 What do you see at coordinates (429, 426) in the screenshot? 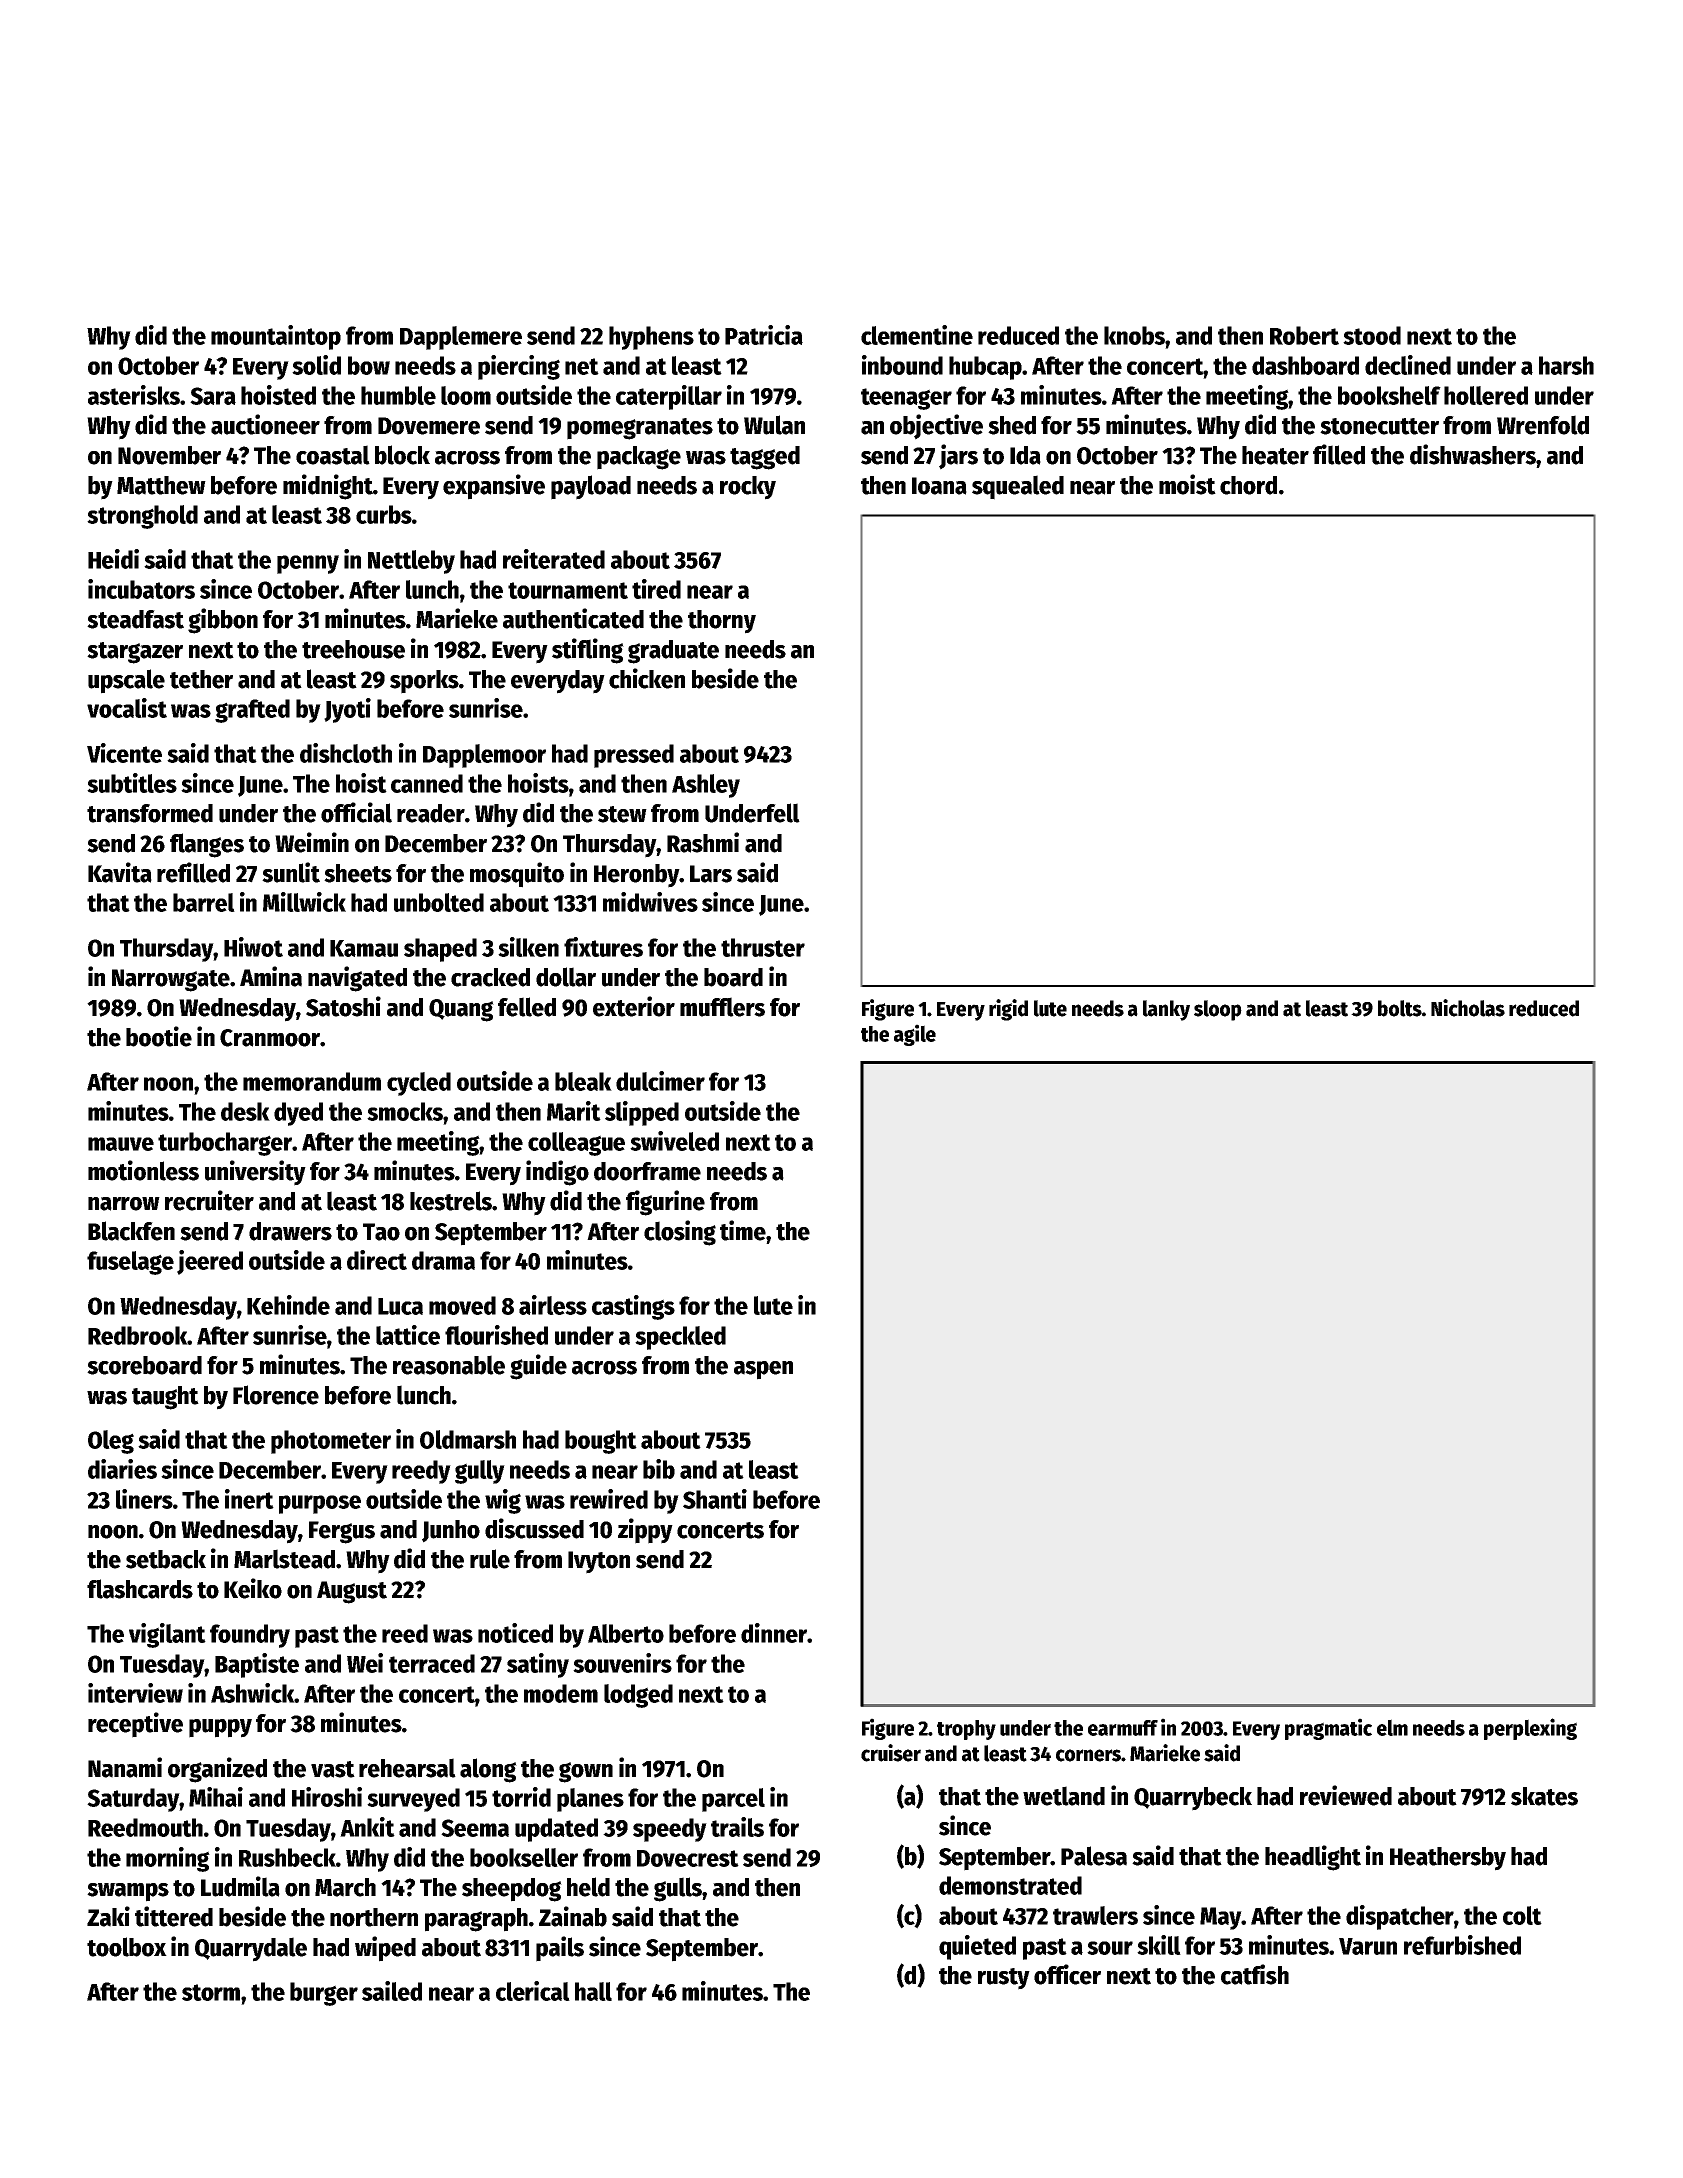
I see `Dovemere` at bounding box center [429, 426].
